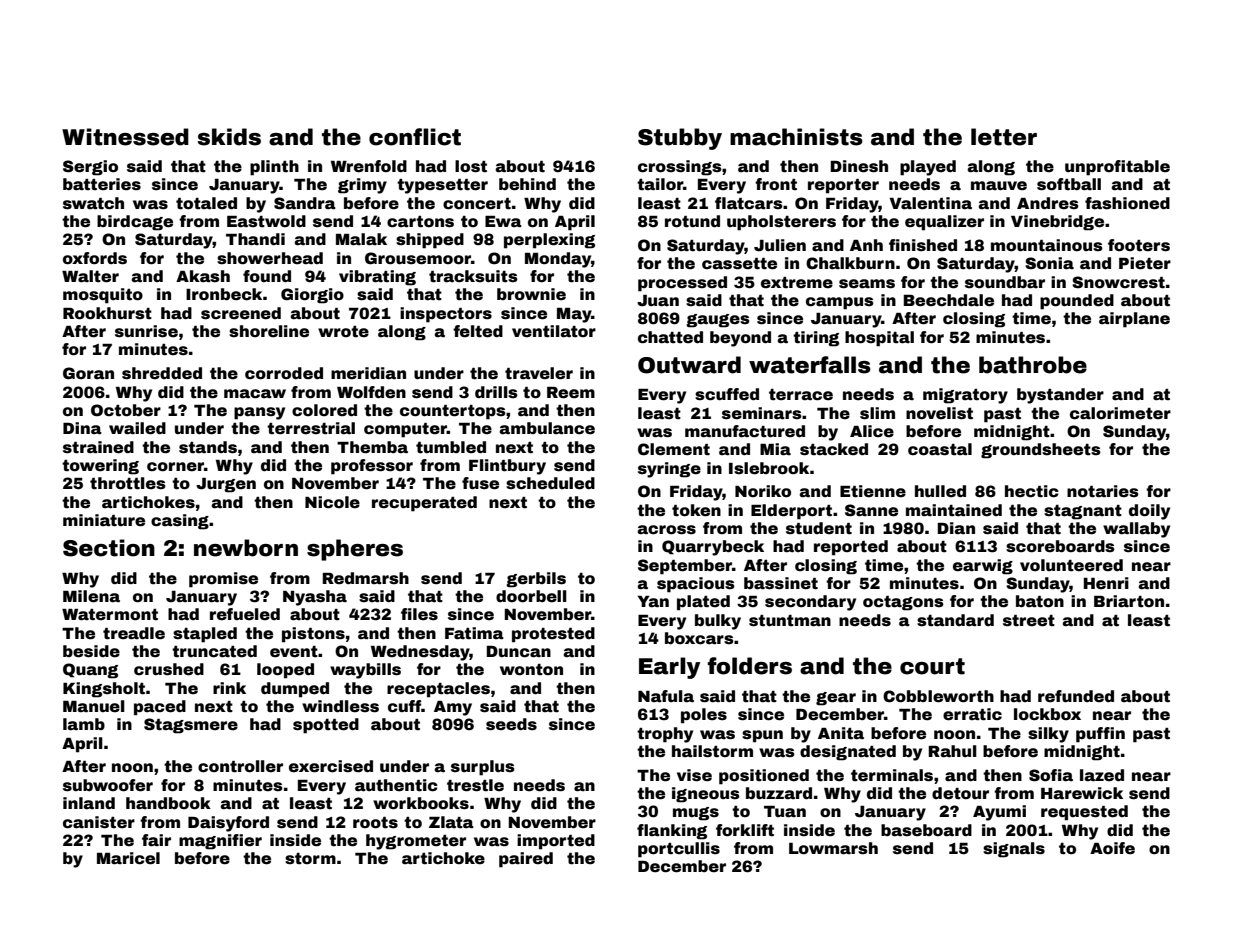 This document has height=952, width=1233. What do you see at coordinates (473, 276) in the document?
I see `tracksuits` at bounding box center [473, 276].
